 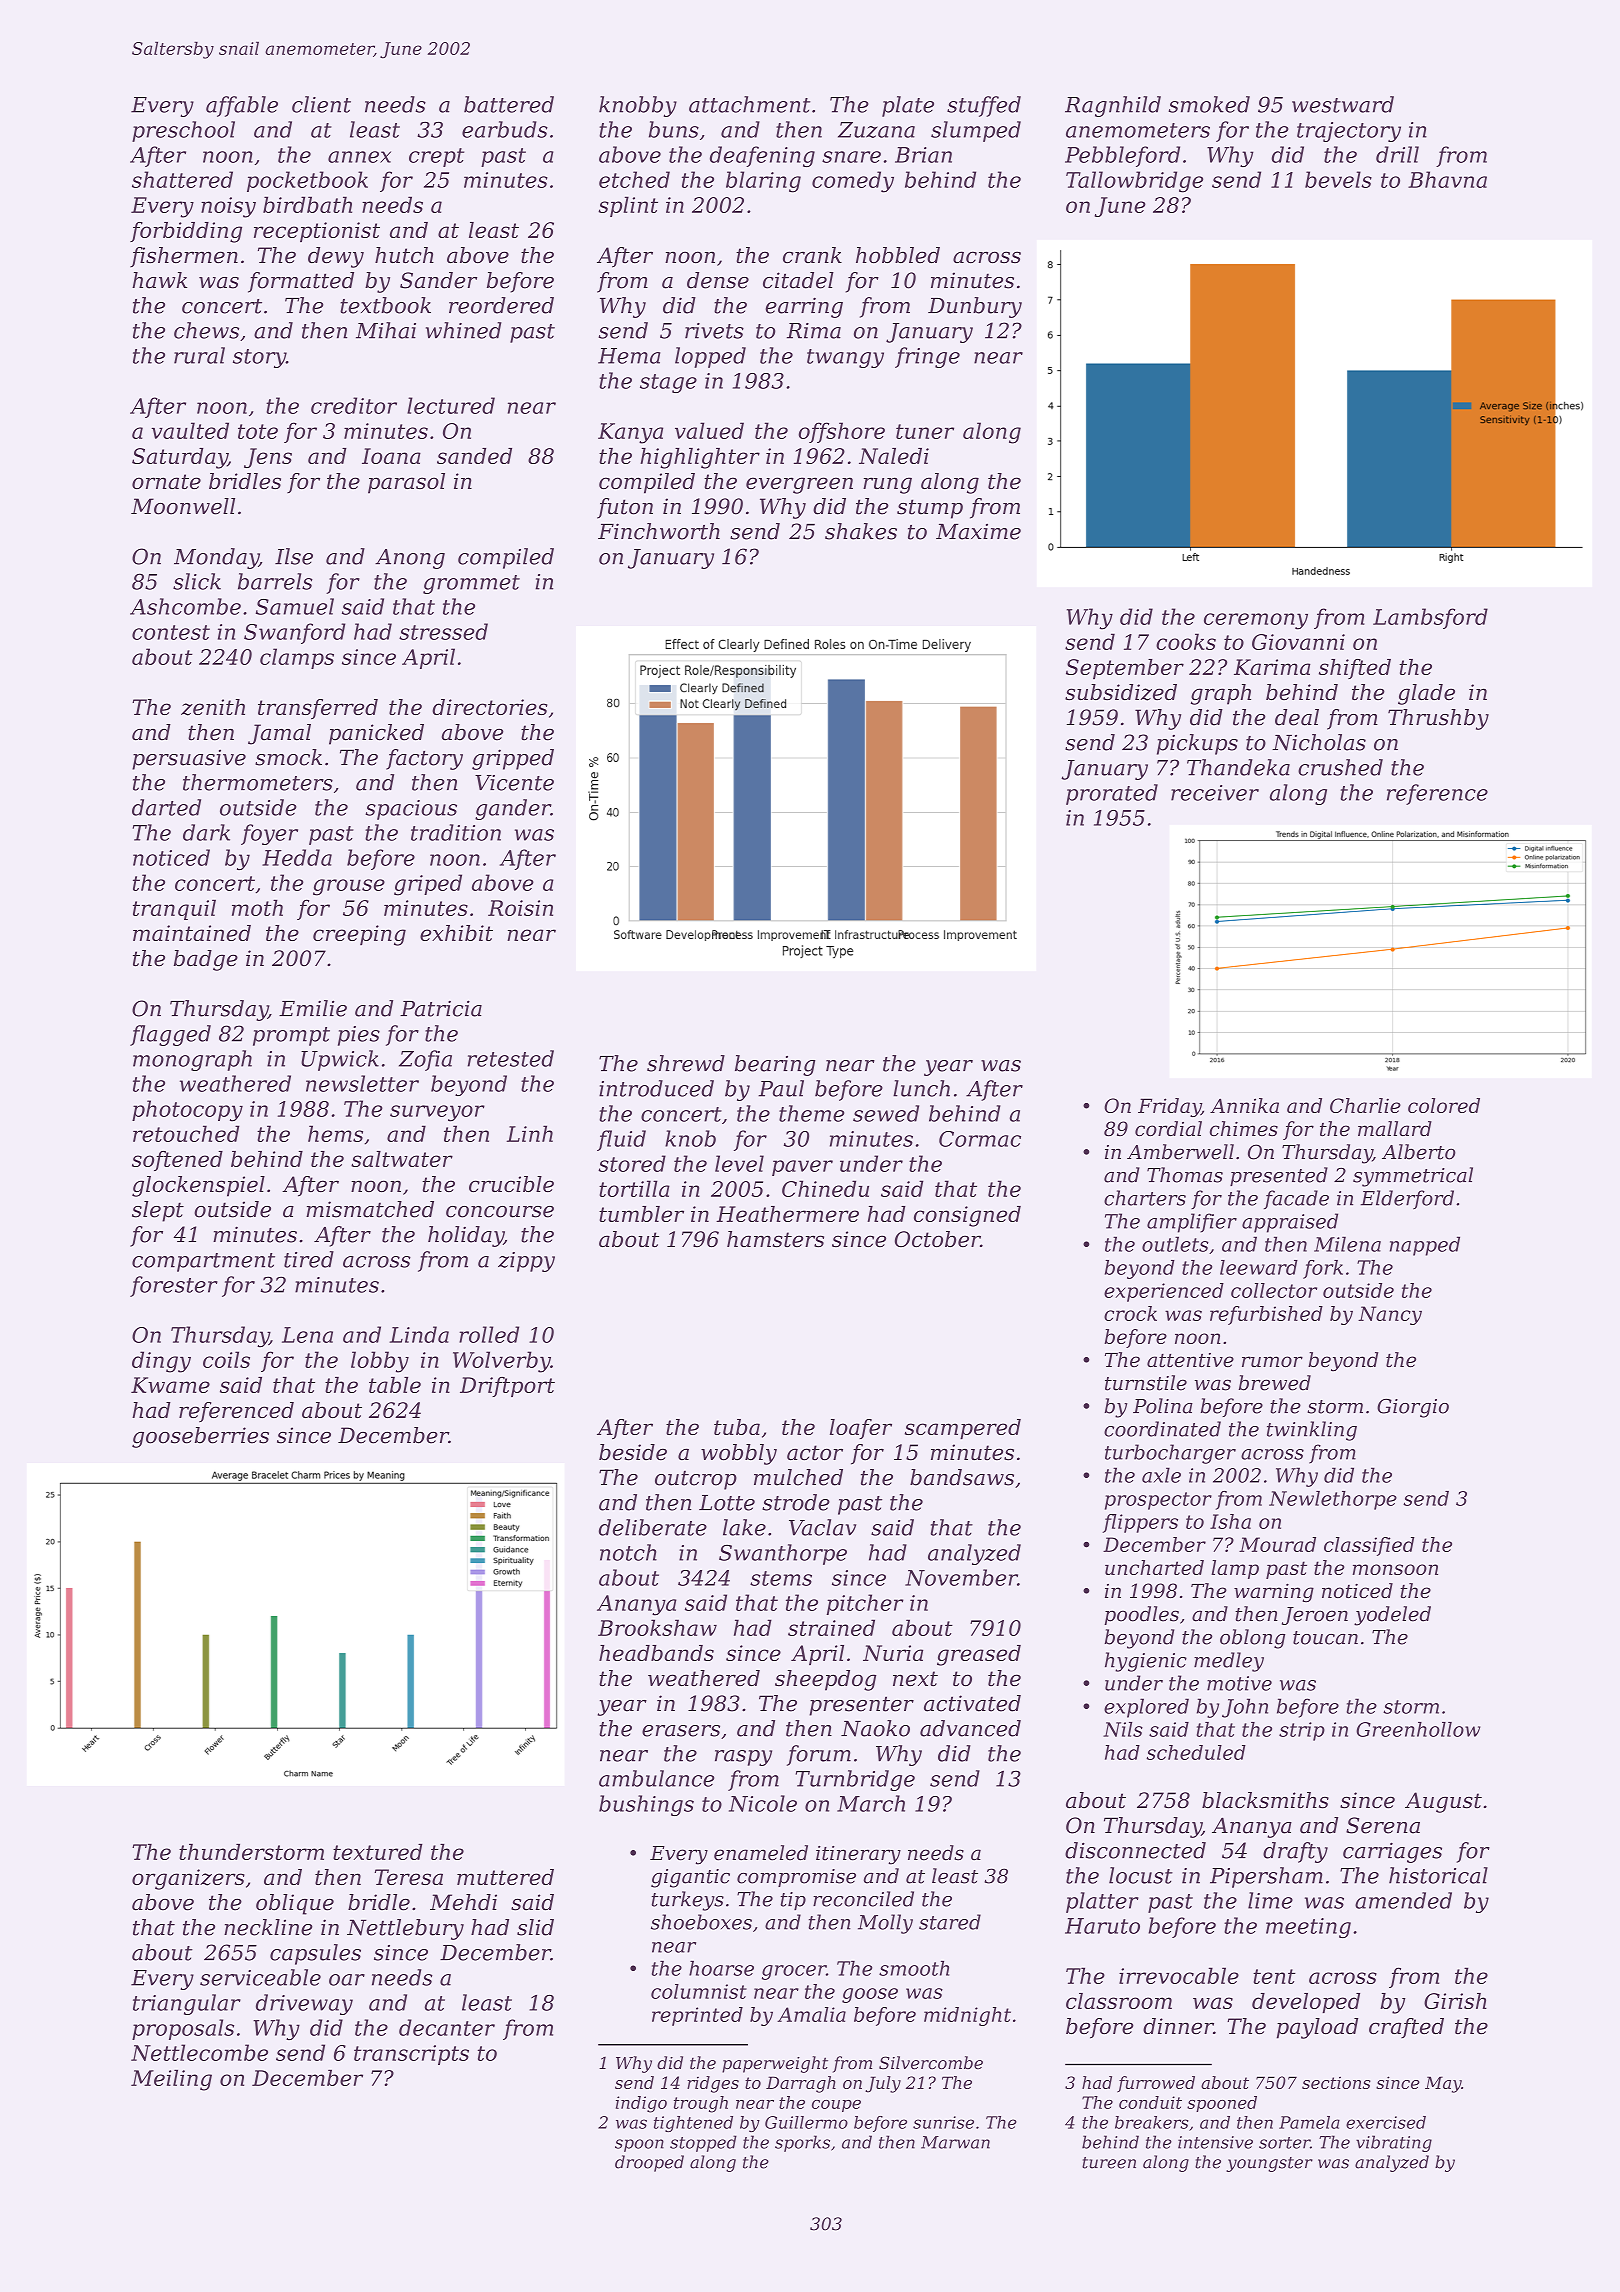 What do you see at coordinates (513, 759) in the screenshot?
I see `gripped` at bounding box center [513, 759].
